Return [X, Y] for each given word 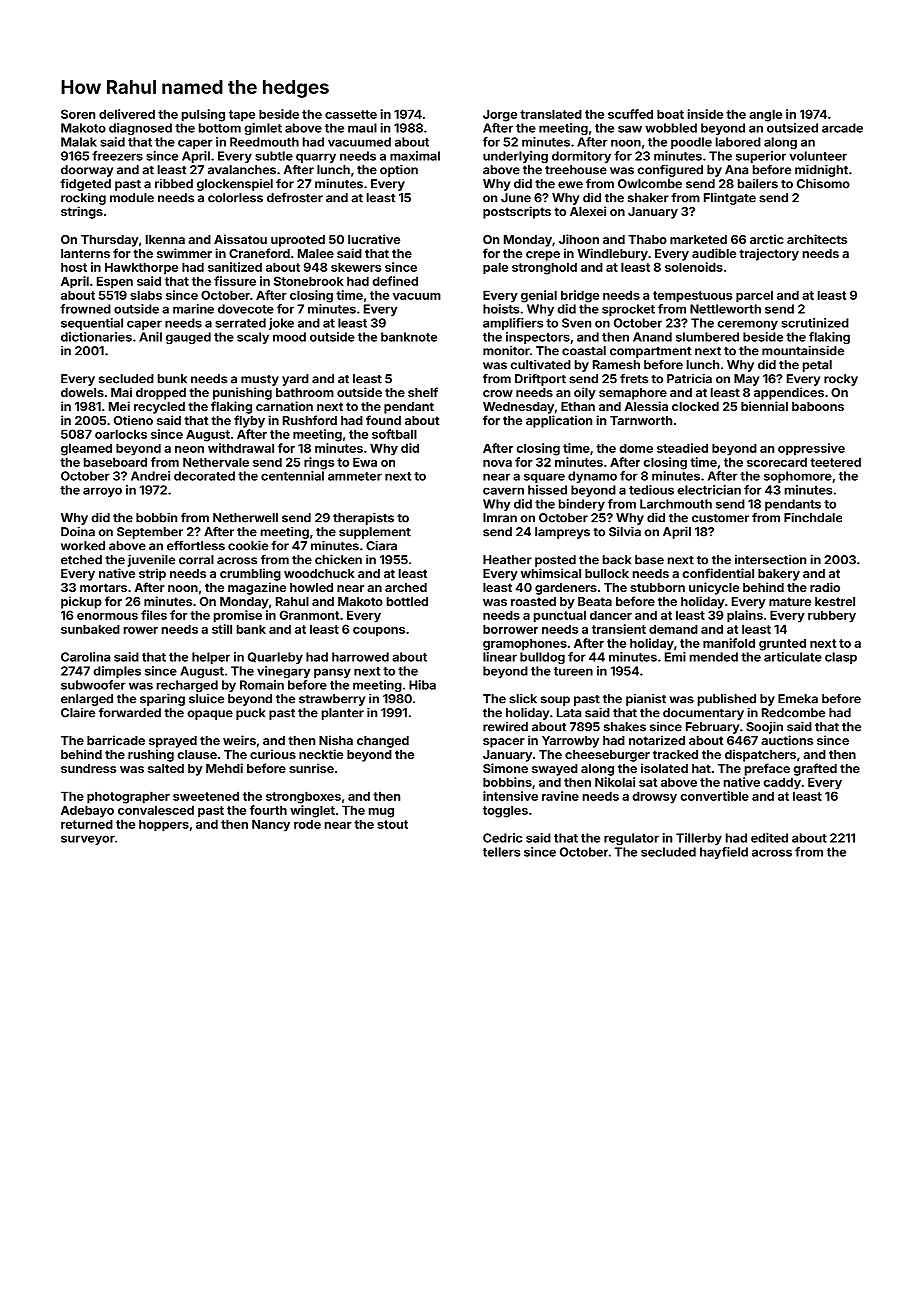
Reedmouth [264, 142]
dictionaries [96, 337]
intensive [510, 796]
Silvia [625, 532]
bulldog [542, 658]
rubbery [832, 616]
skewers [356, 267]
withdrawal [241, 448]
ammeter [355, 476]
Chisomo [823, 184]
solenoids [694, 267]
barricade [116, 740]
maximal [415, 156]
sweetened [206, 796]
